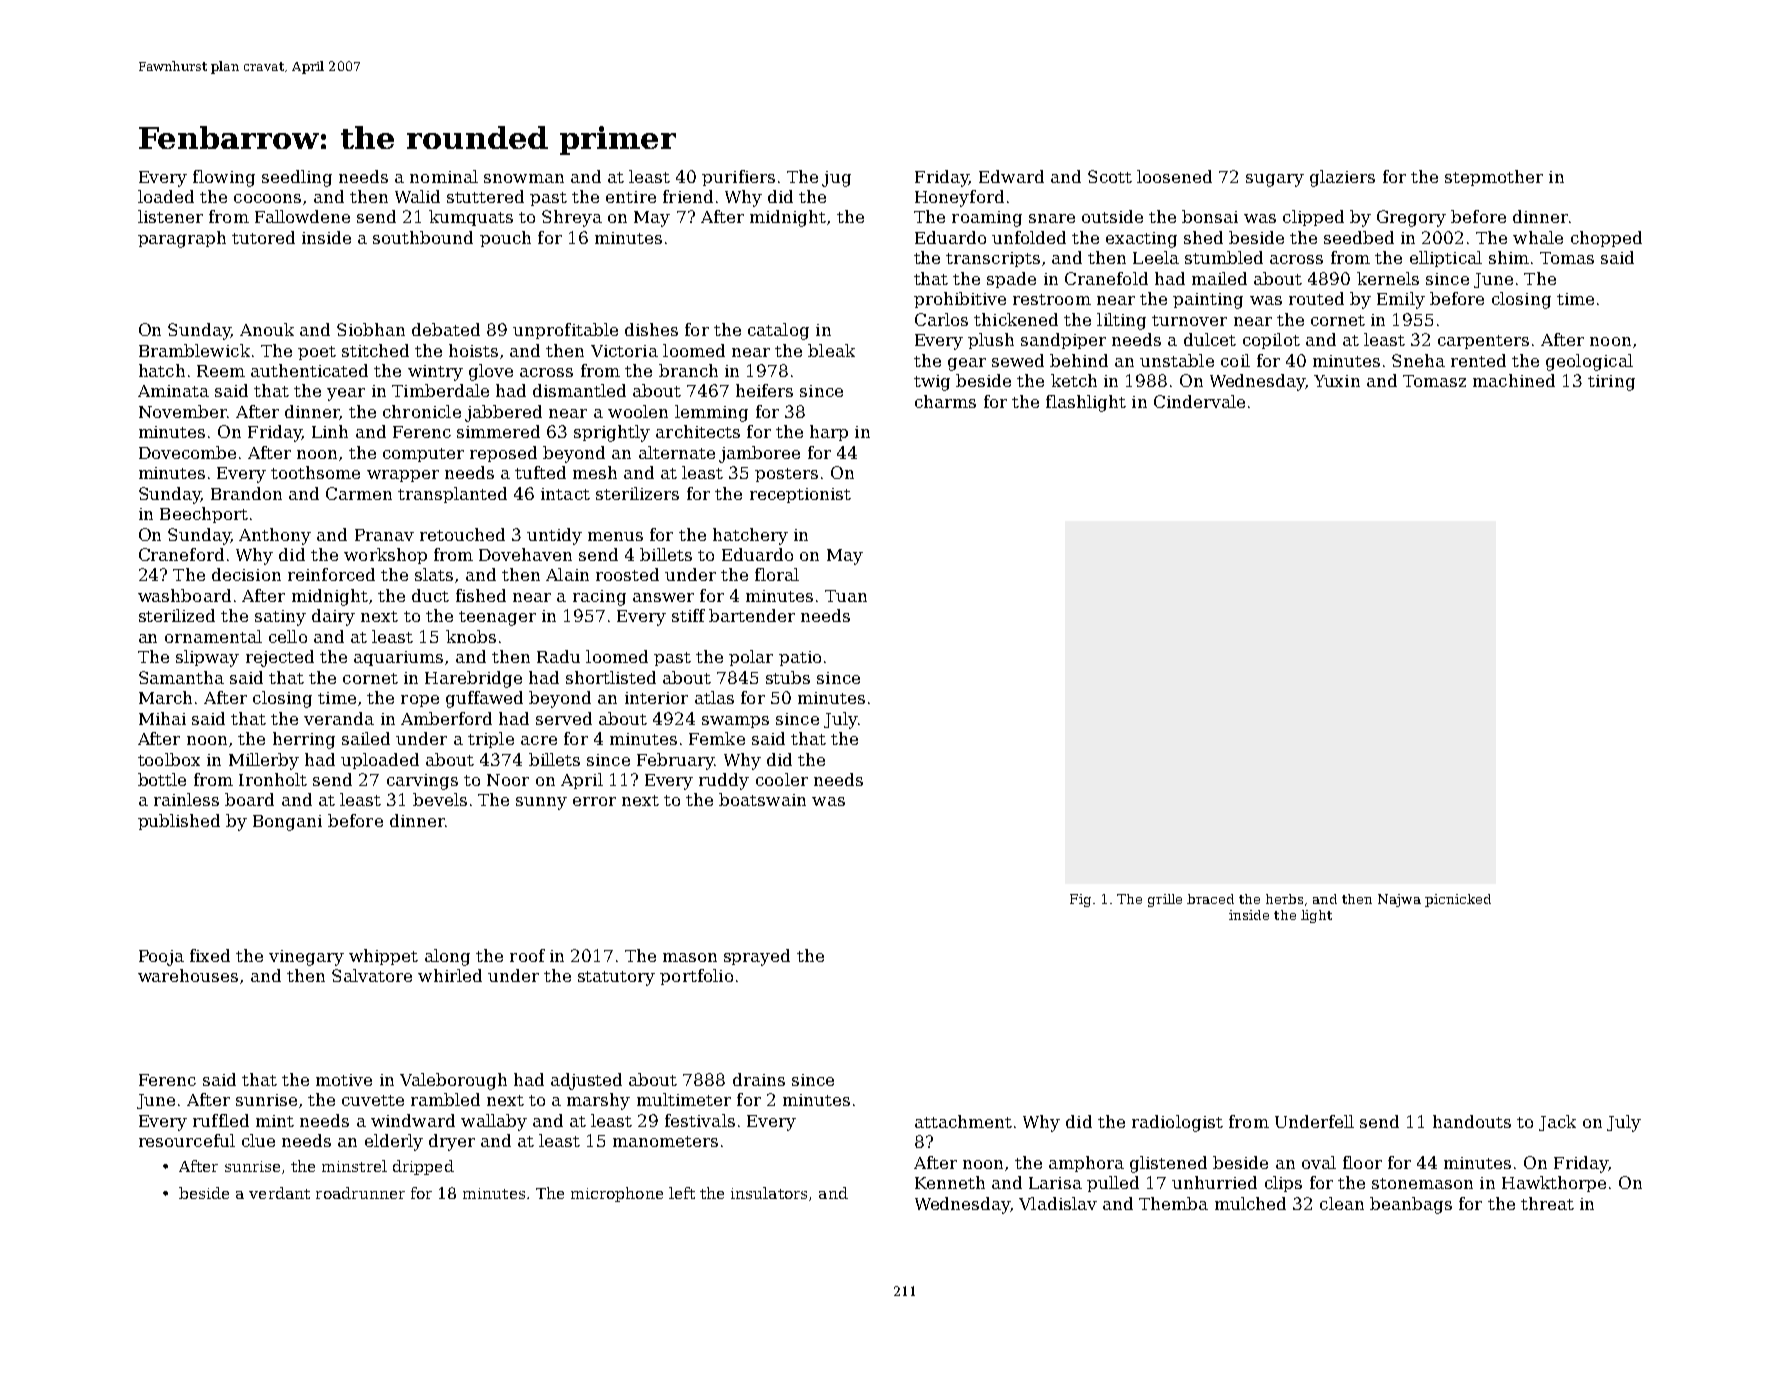  Describe the element at coordinates (279, 1193) in the image. I see `verdant` at that location.
